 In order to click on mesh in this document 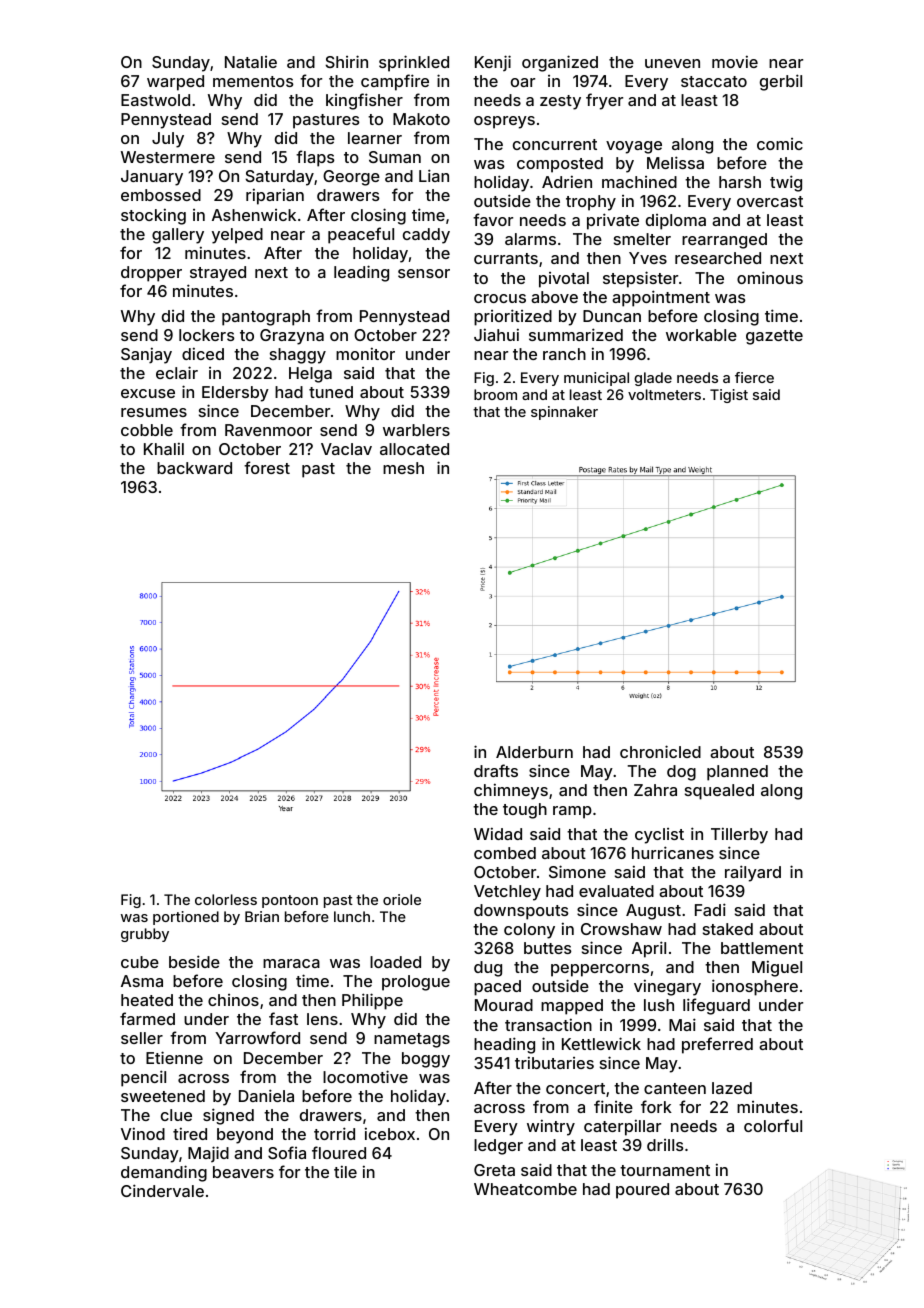, I will do `click(403, 468)`.
